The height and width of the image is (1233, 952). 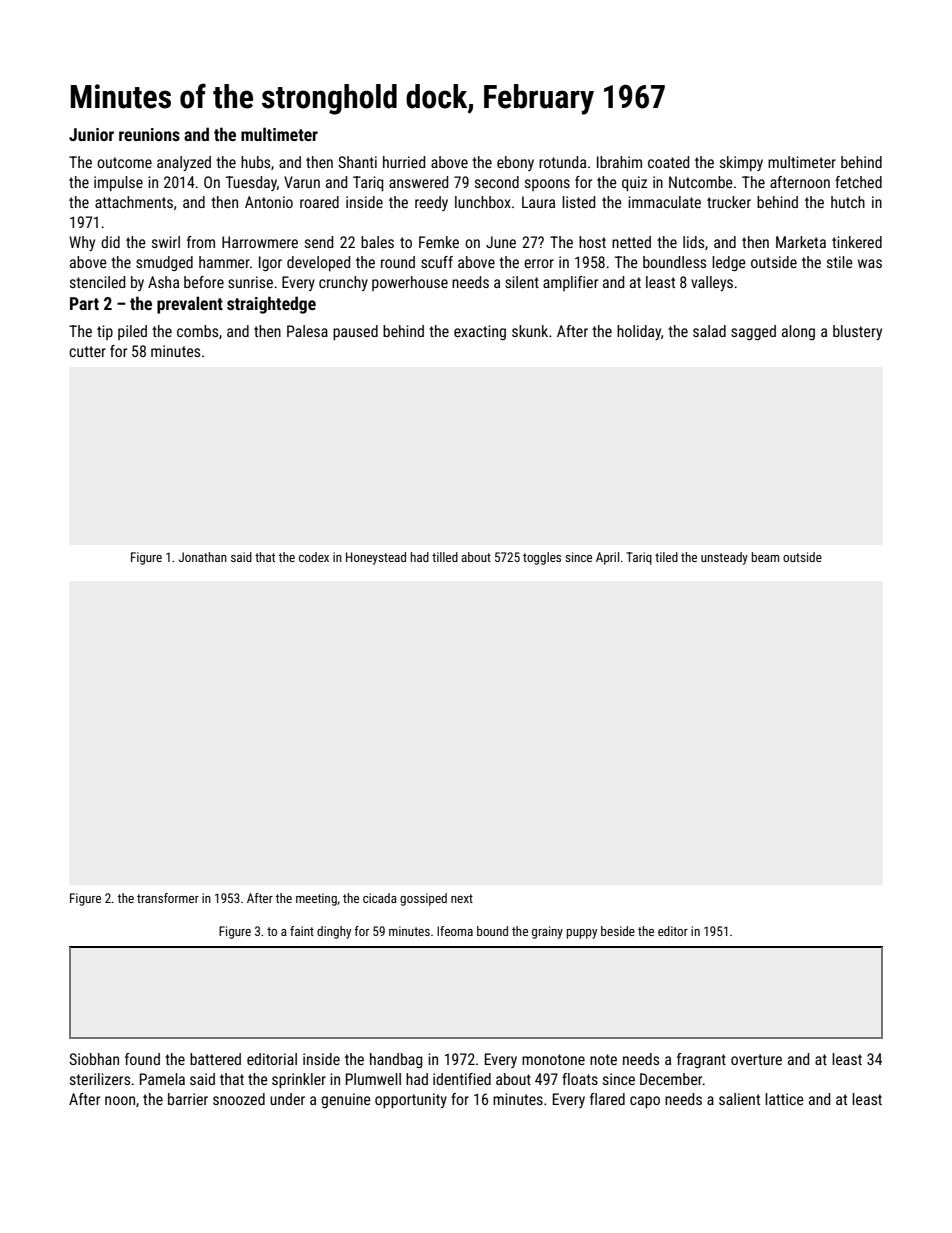 I want to click on coated, so click(x=668, y=162).
